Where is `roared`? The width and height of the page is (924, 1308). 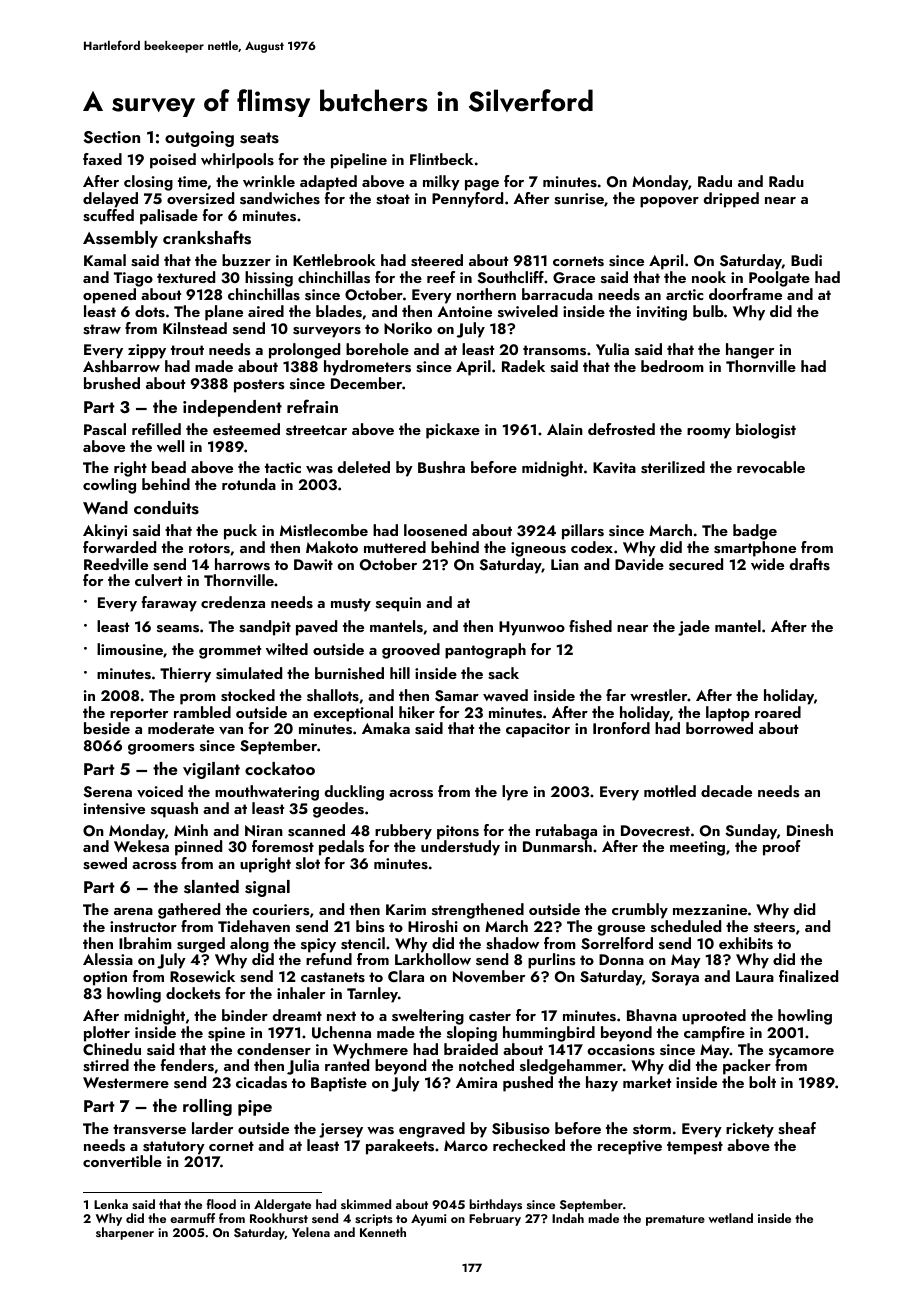 roared is located at coordinates (778, 712).
